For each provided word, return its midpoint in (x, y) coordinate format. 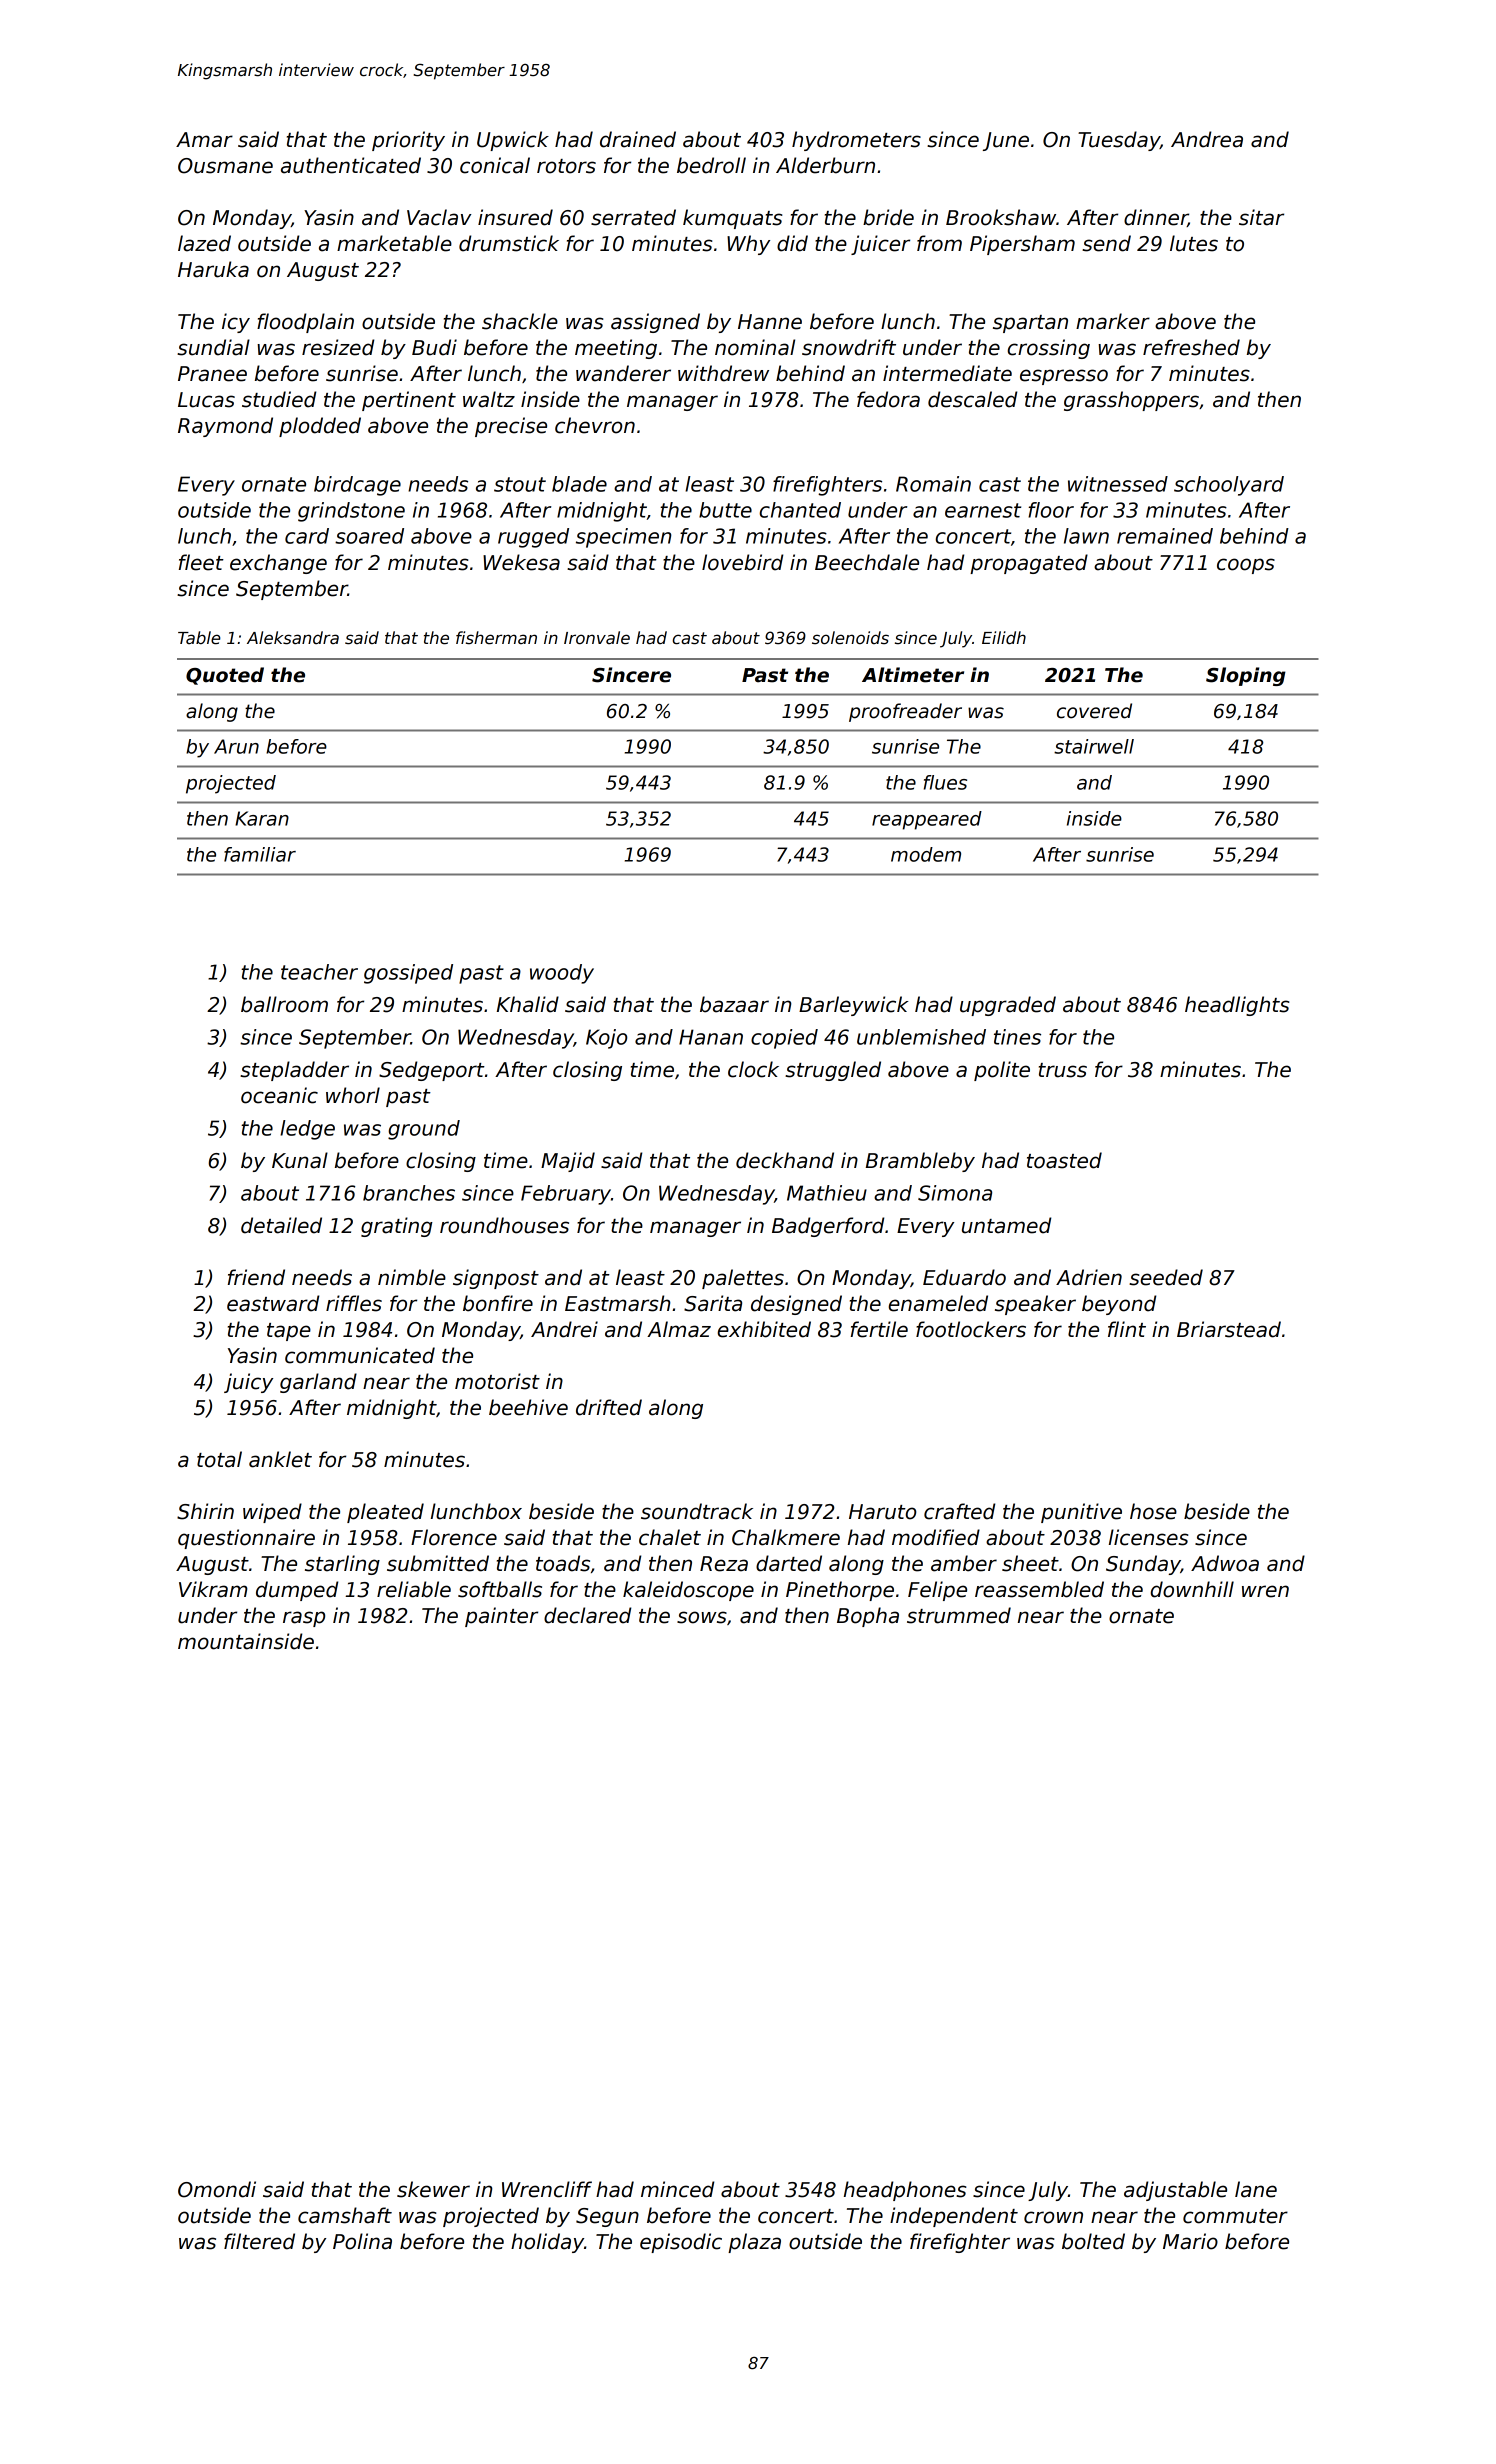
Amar (204, 140)
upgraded (1008, 1006)
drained (638, 139)
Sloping (1246, 676)
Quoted (225, 676)
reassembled (1039, 1589)
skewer (433, 2189)
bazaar (734, 1004)
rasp (304, 1619)
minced (677, 2189)
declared (587, 1615)
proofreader (905, 712)
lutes (1194, 243)
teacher (319, 972)
